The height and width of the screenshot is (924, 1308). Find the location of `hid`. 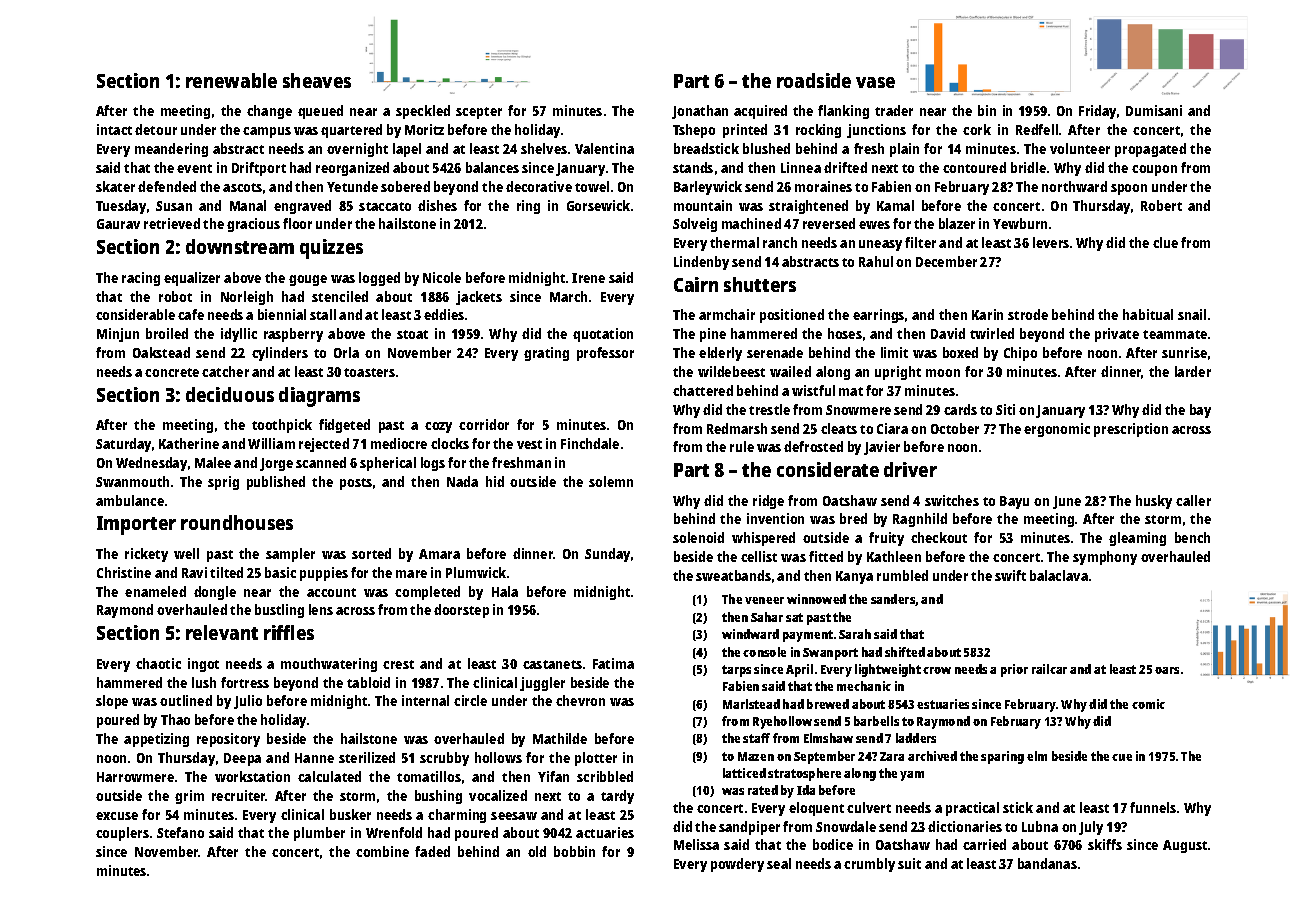

hid is located at coordinates (495, 481).
